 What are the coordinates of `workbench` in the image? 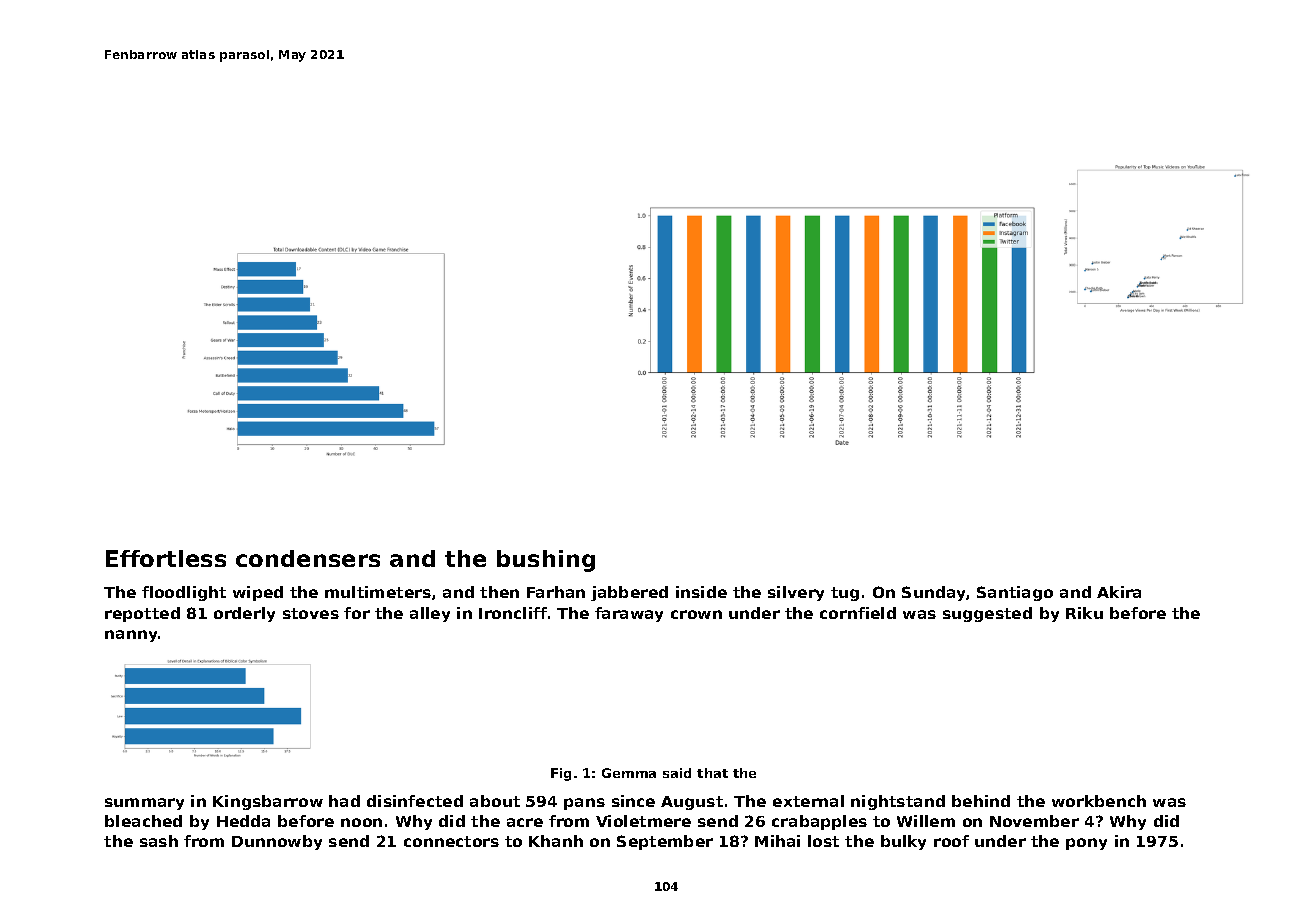 It's located at (1099, 801).
